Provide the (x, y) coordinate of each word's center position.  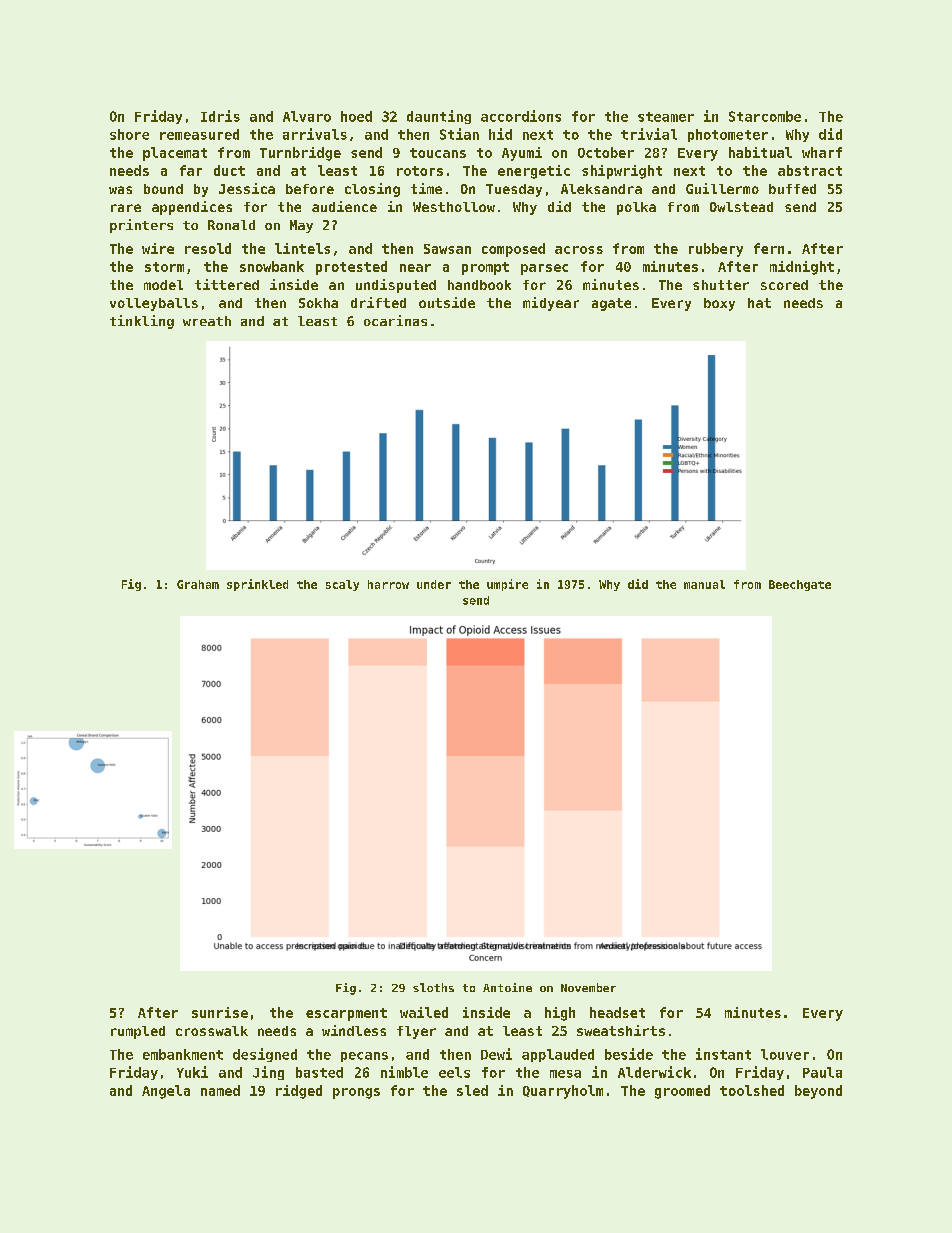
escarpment (346, 1014)
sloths (433, 987)
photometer (728, 135)
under (434, 584)
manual (704, 584)
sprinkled (257, 585)
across (579, 250)
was (120, 190)
